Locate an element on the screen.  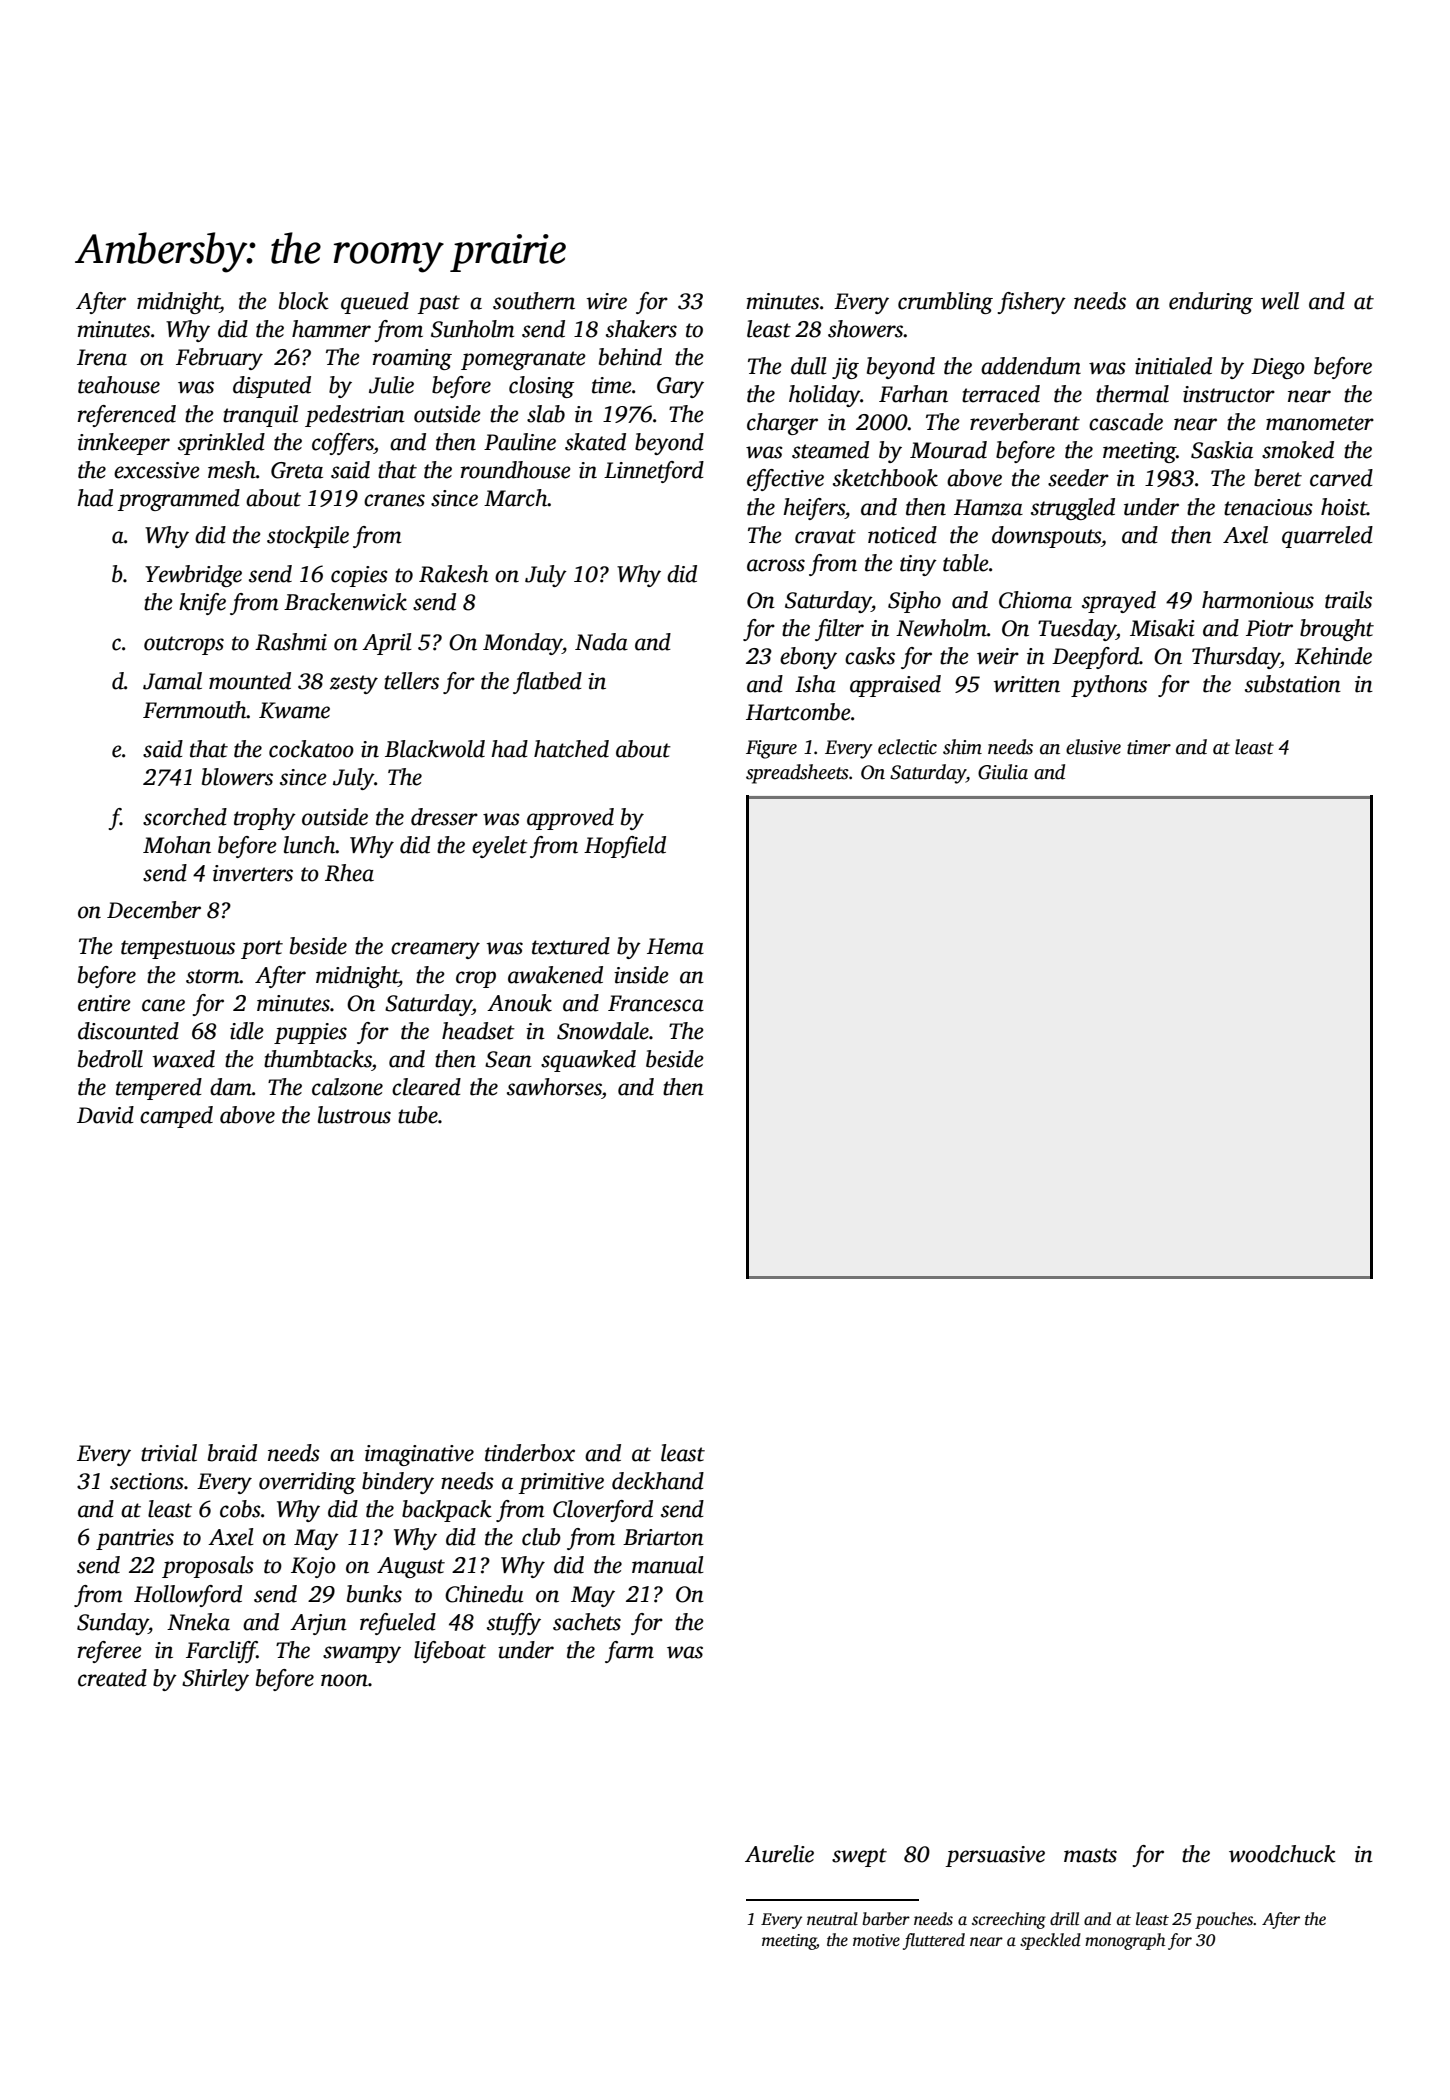
pythons is located at coordinates (1109, 686).
